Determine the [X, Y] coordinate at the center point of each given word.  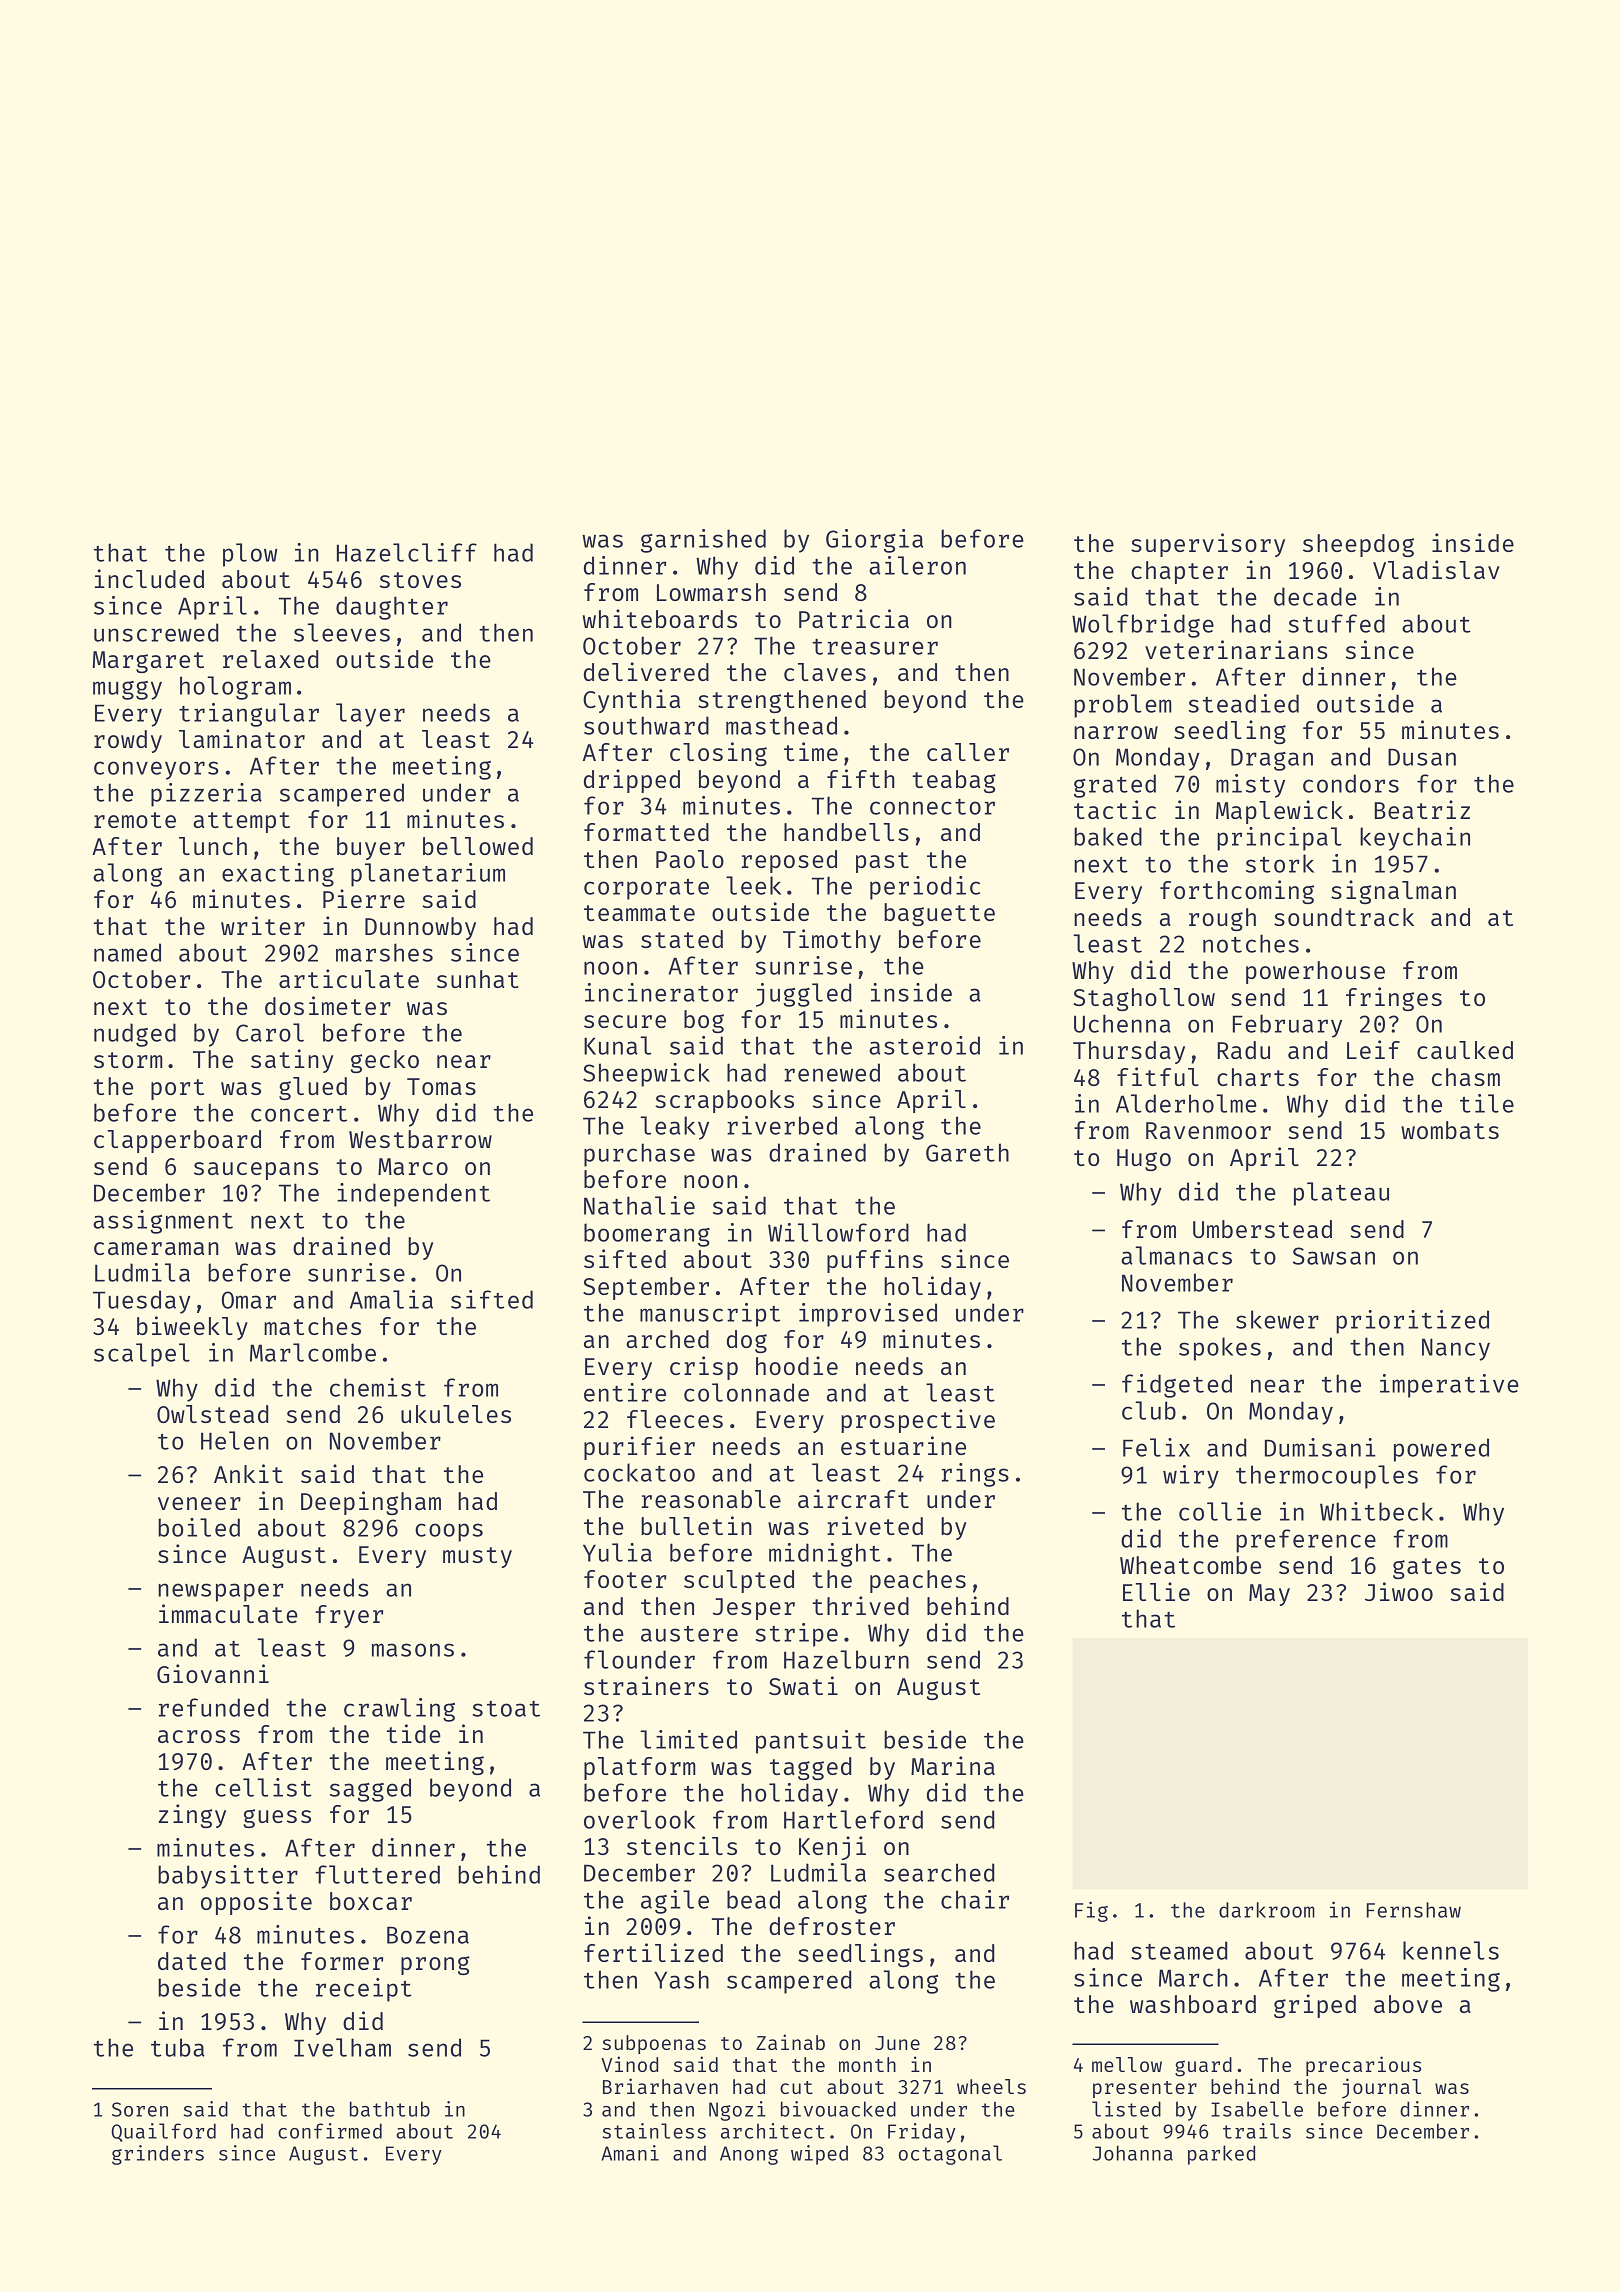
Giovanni [213, 1673]
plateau [1341, 1194]
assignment [163, 1222]
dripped [632, 781]
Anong [749, 2155]
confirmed [330, 2131]
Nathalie [639, 1205]
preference [1306, 1541]
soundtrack [1344, 917]
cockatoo [639, 1472]
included [149, 578]
